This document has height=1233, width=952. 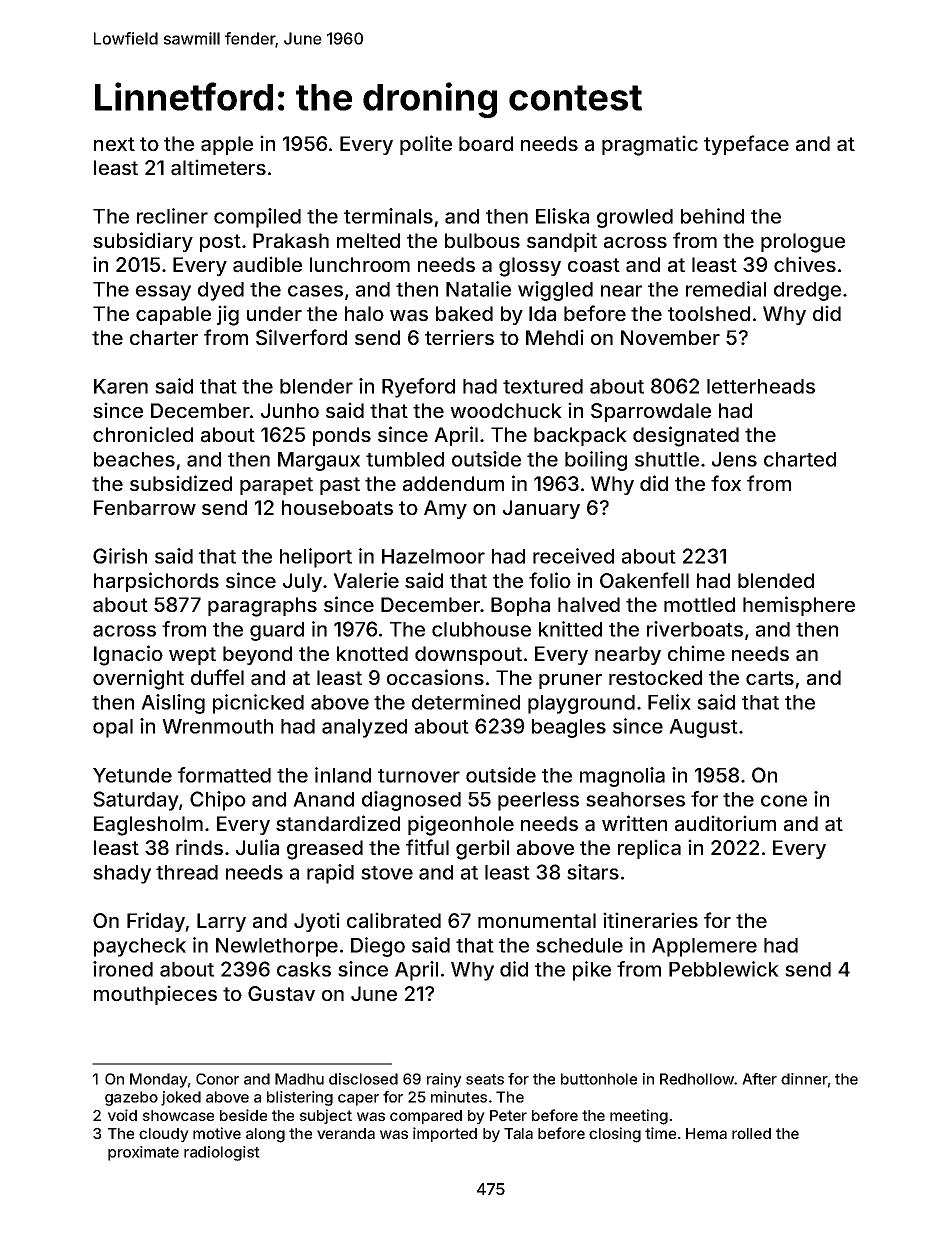 What do you see at coordinates (776, 580) in the document?
I see `blended` at bounding box center [776, 580].
